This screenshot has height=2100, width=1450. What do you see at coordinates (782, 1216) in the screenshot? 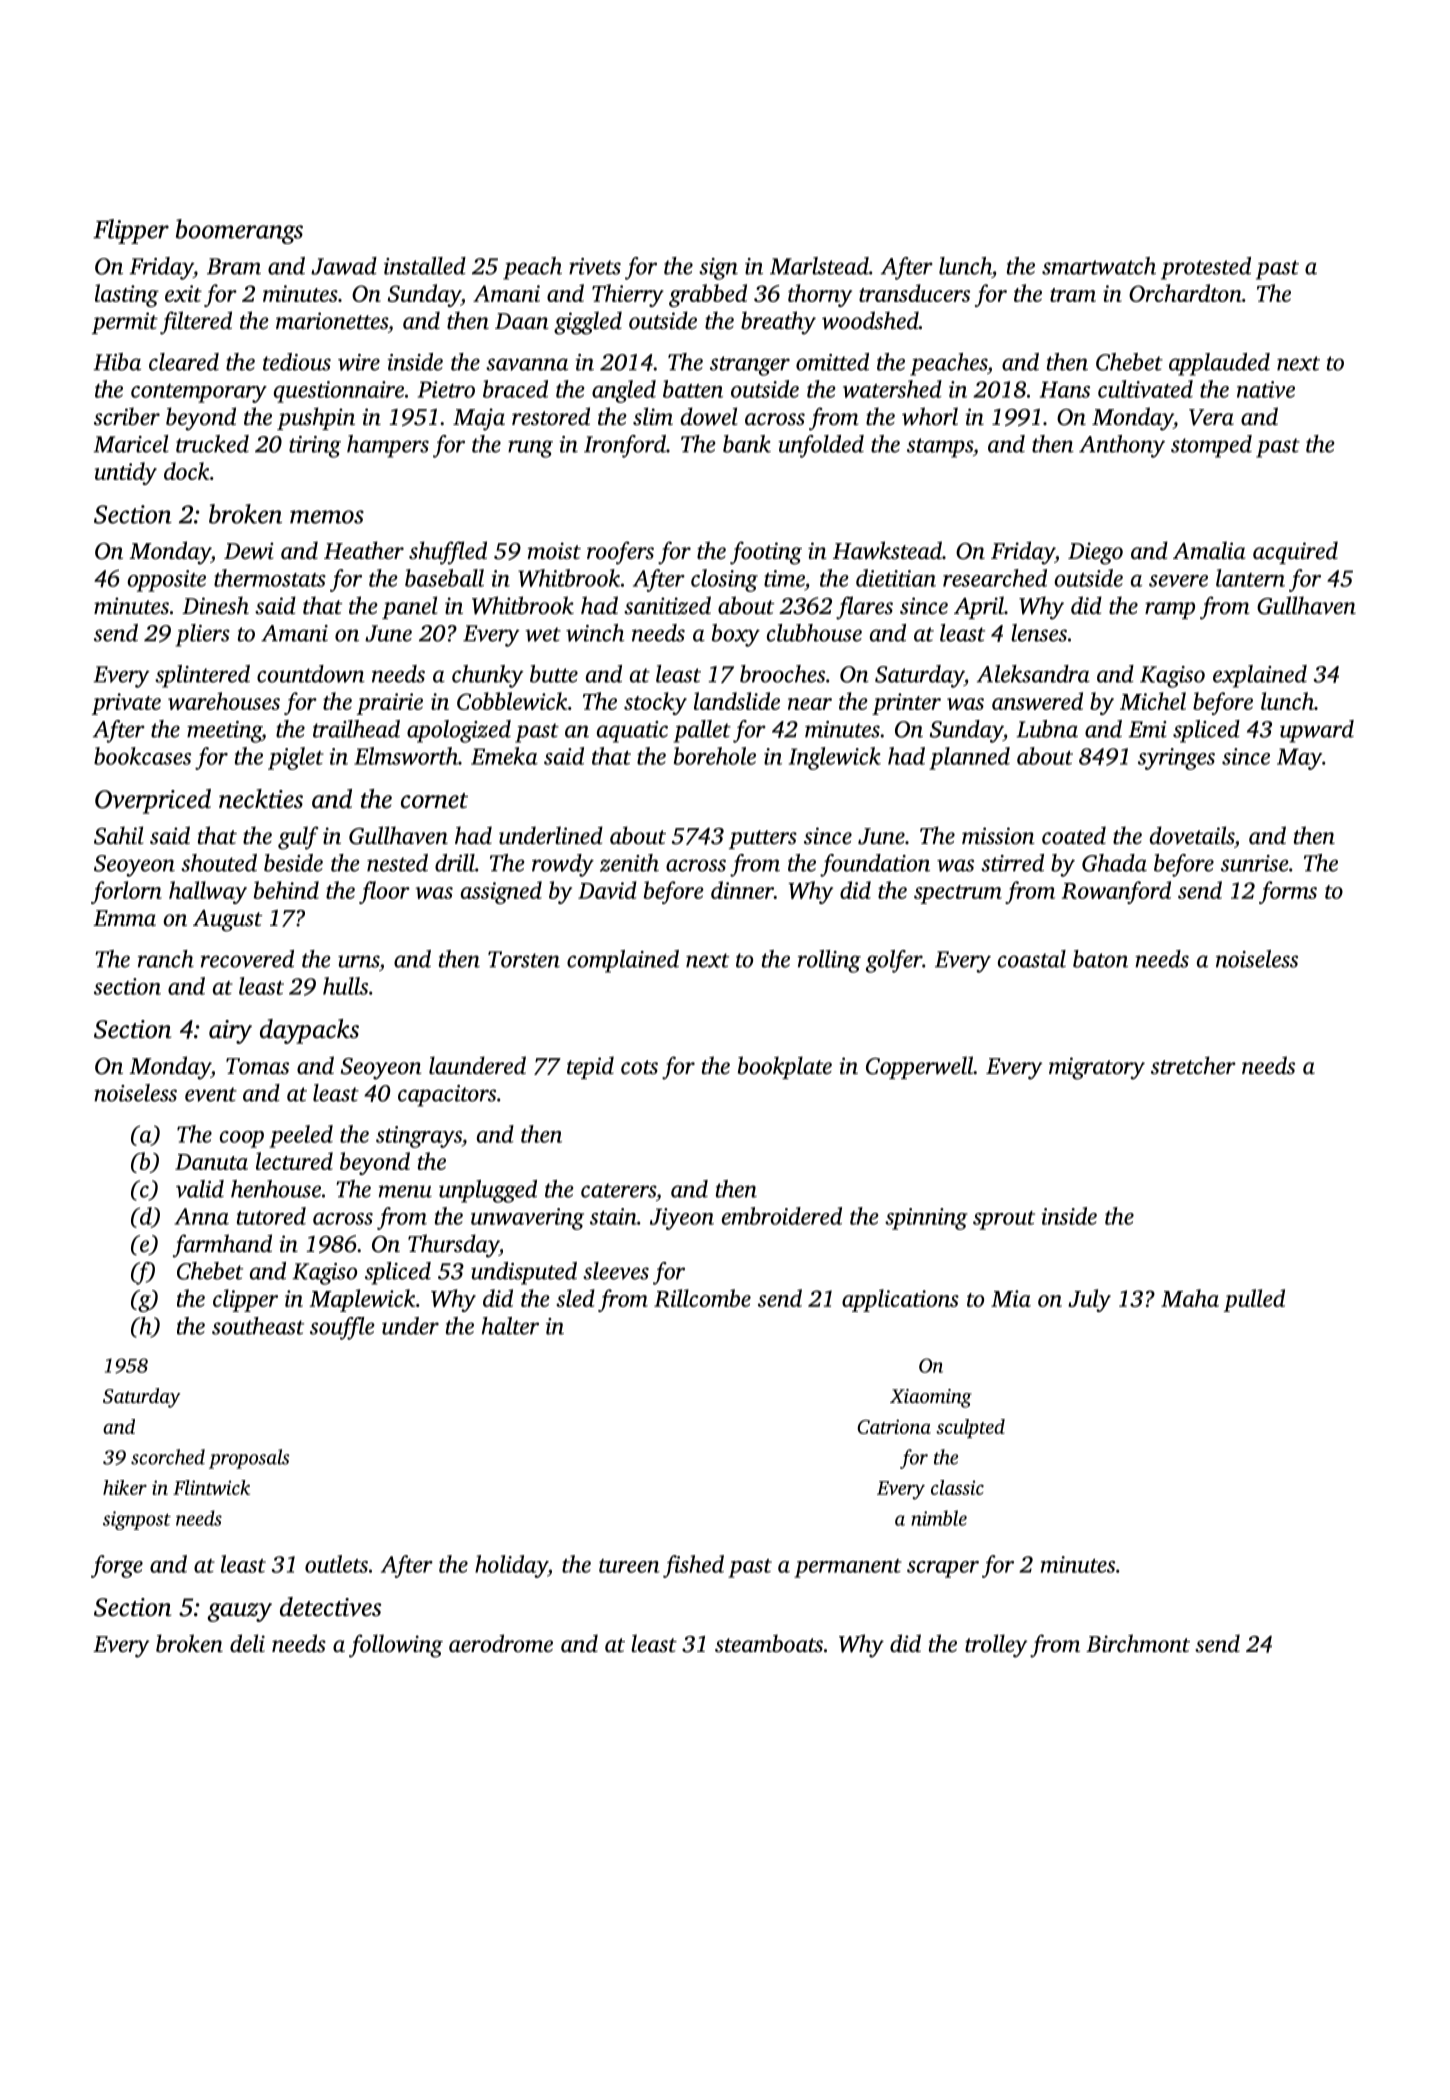
I see `embroidered` at bounding box center [782, 1216].
